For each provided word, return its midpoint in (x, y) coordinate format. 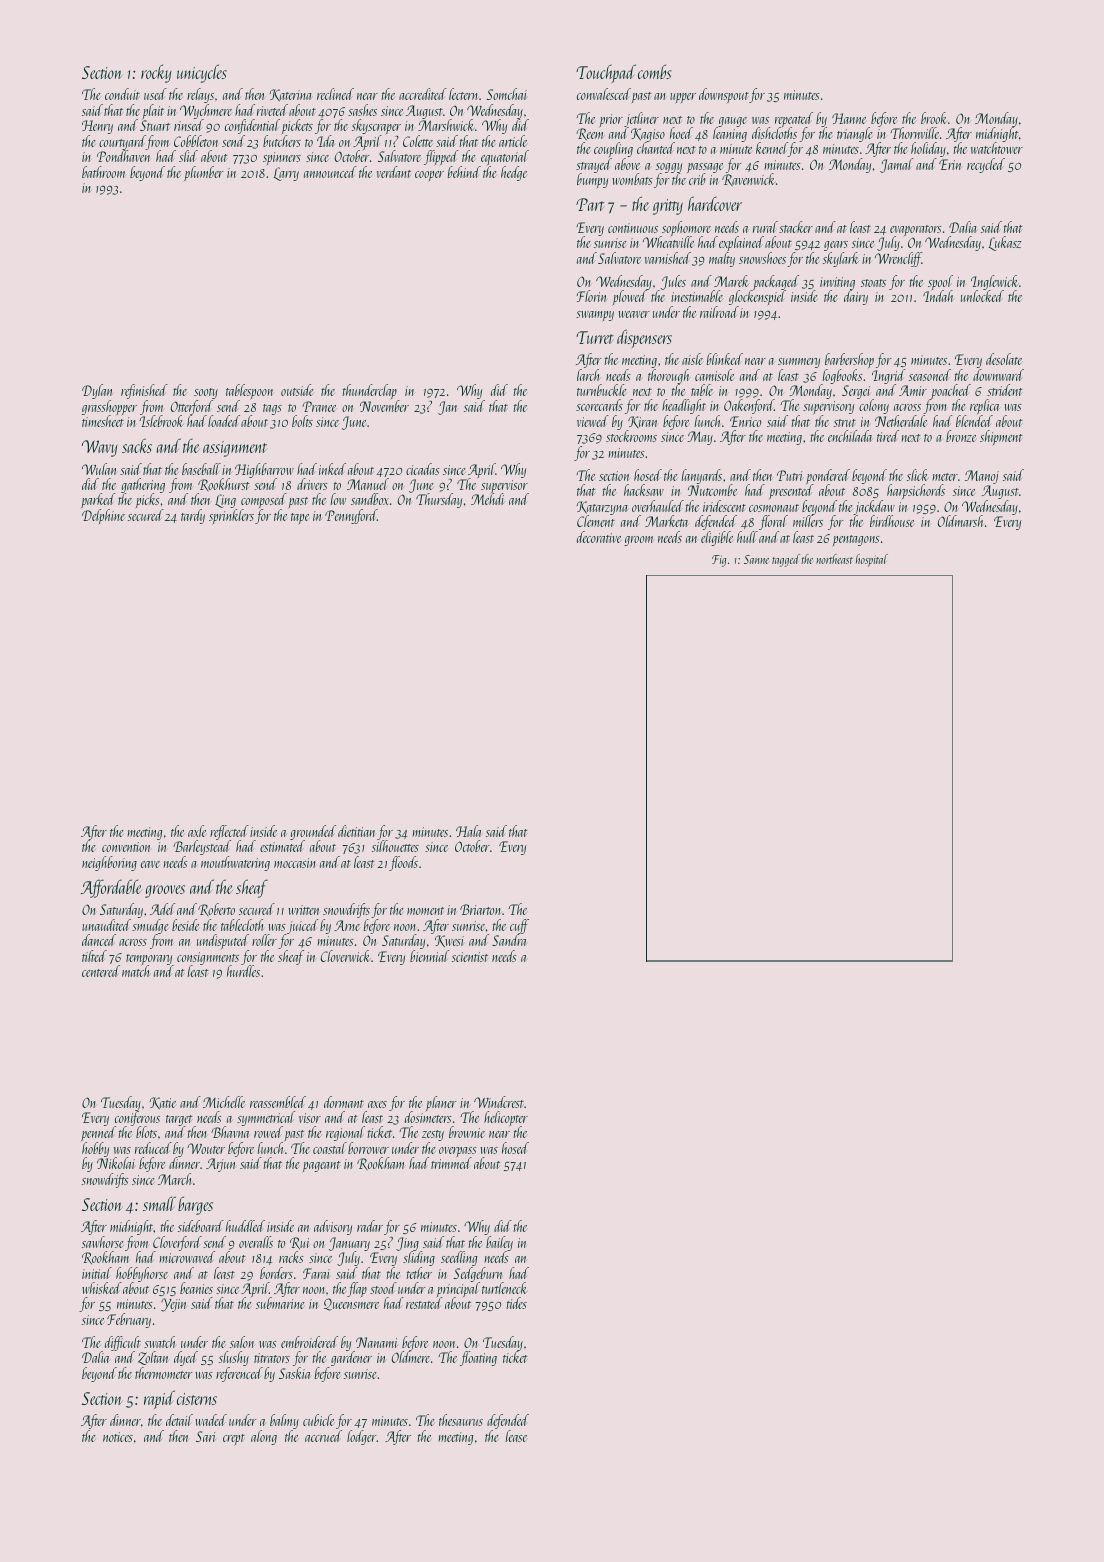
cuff (519, 927)
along (264, 1437)
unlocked (981, 296)
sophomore (685, 229)
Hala (468, 831)
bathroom (103, 172)
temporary (150, 960)
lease (516, 1436)
